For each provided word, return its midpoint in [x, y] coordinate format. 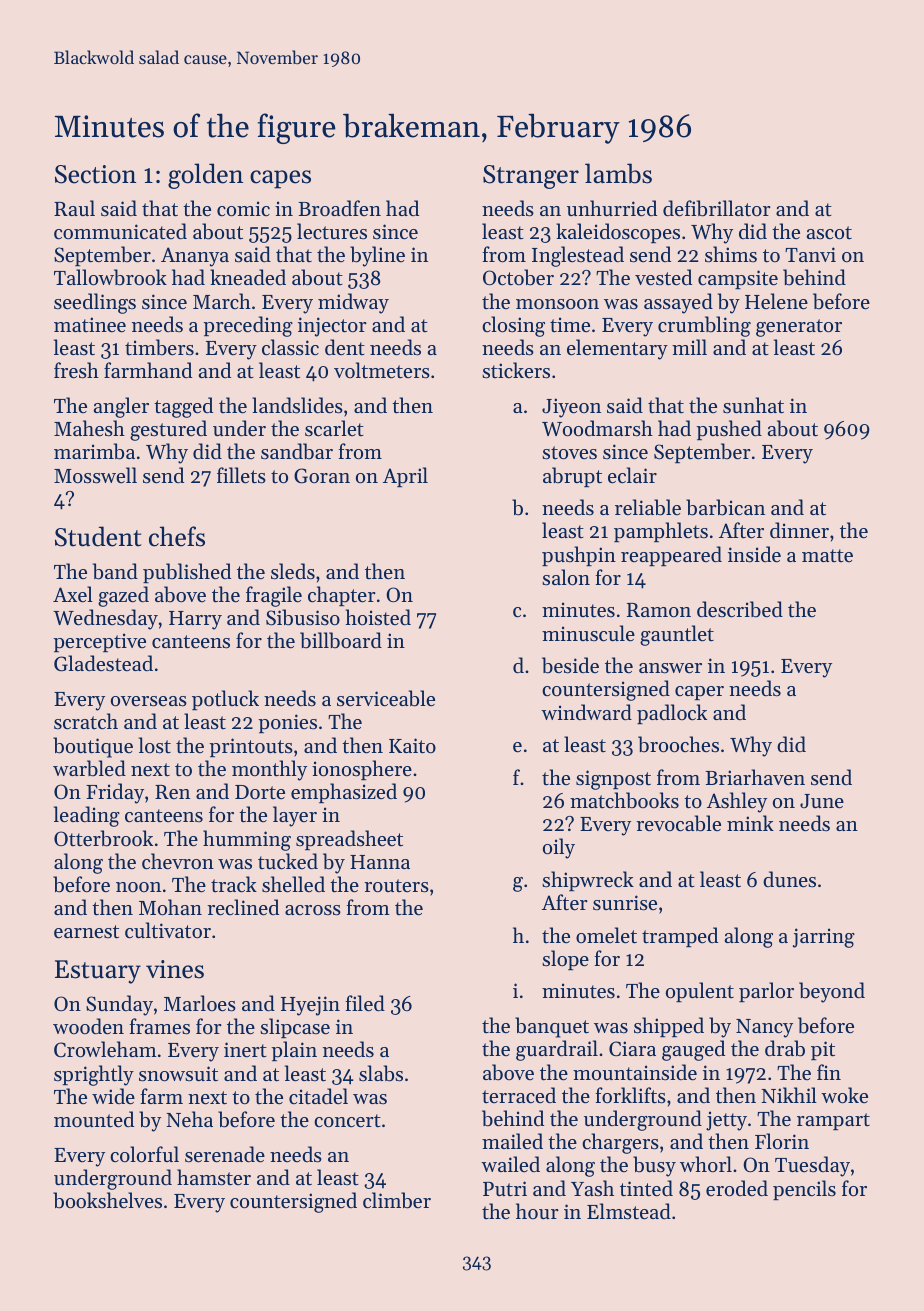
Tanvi [810, 254]
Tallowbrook [110, 277]
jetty [726, 1121]
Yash [592, 1188]
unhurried [612, 208]
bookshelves [107, 1200]
